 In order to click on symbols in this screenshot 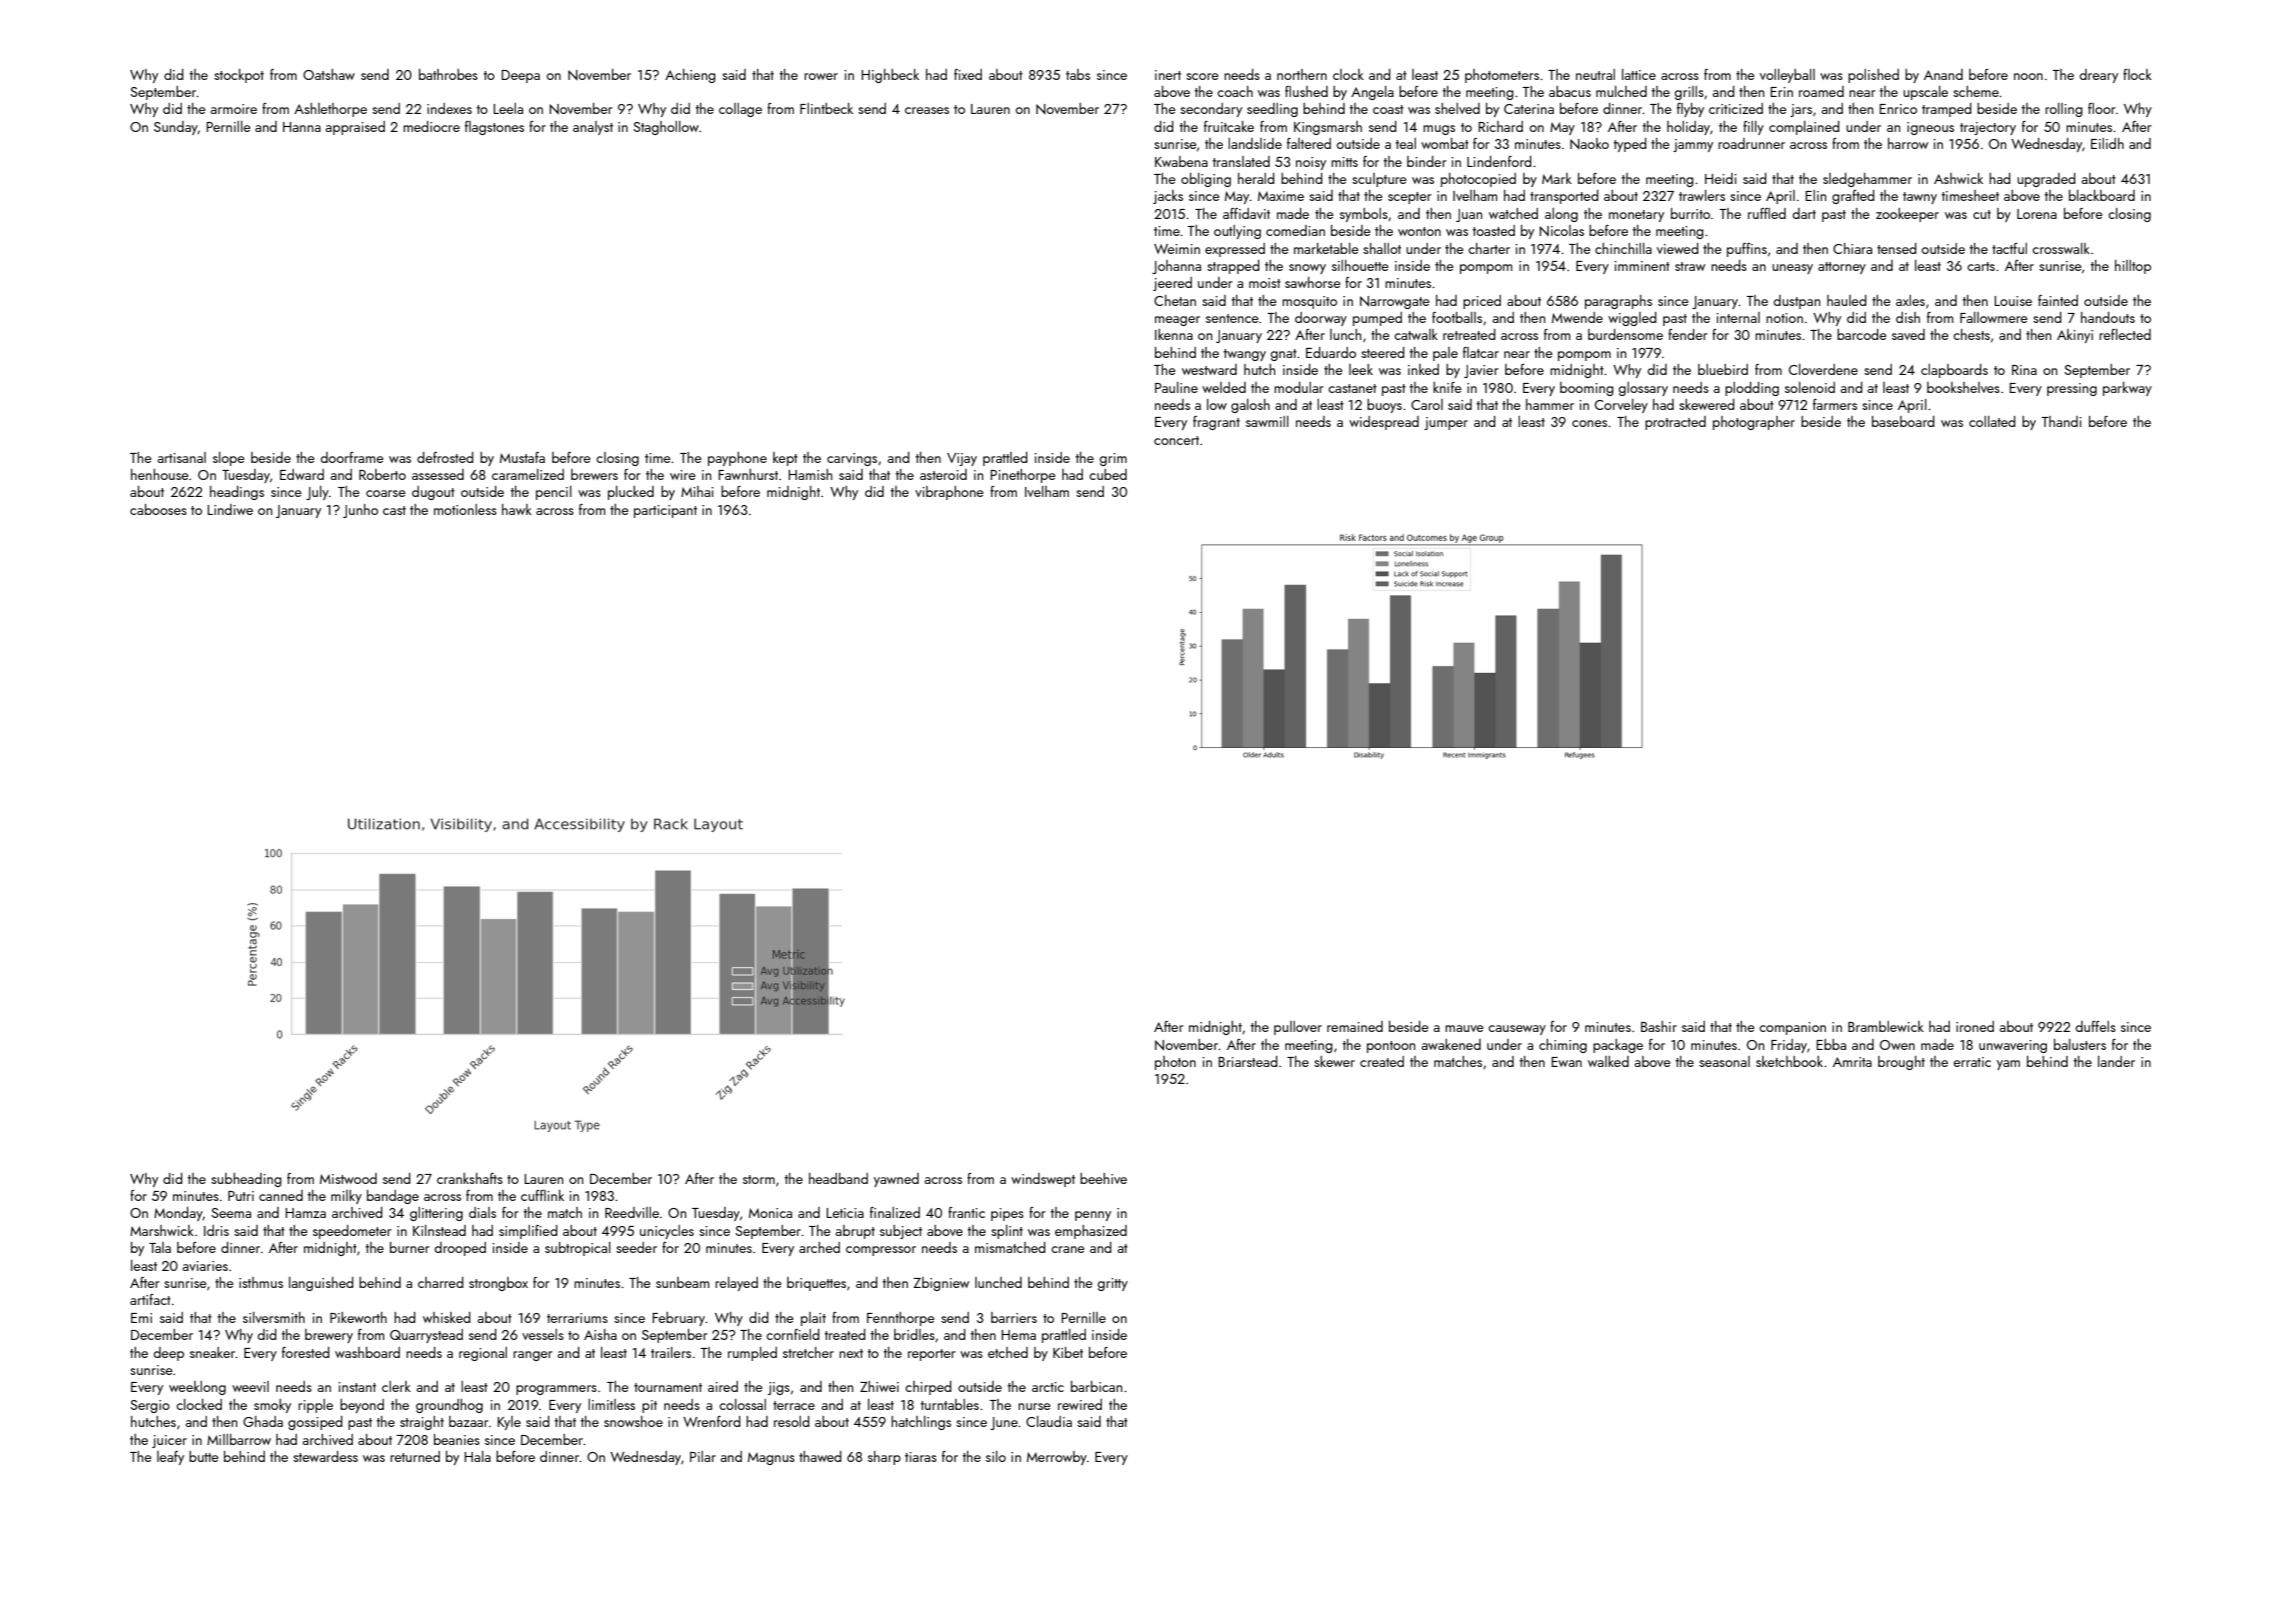, I will do `click(1364, 215)`.
